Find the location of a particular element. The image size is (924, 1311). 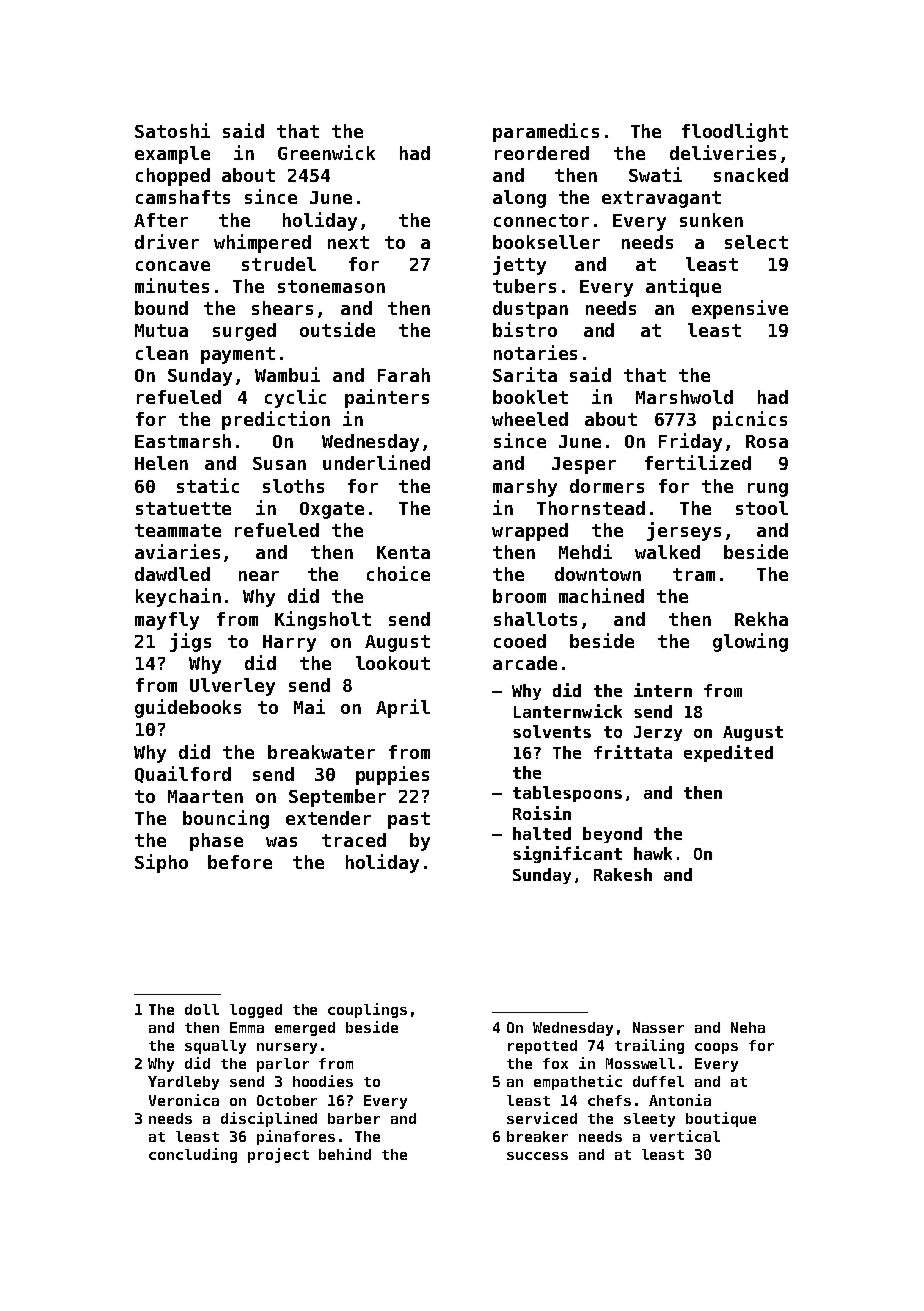

couplings is located at coordinates (367, 1010).
